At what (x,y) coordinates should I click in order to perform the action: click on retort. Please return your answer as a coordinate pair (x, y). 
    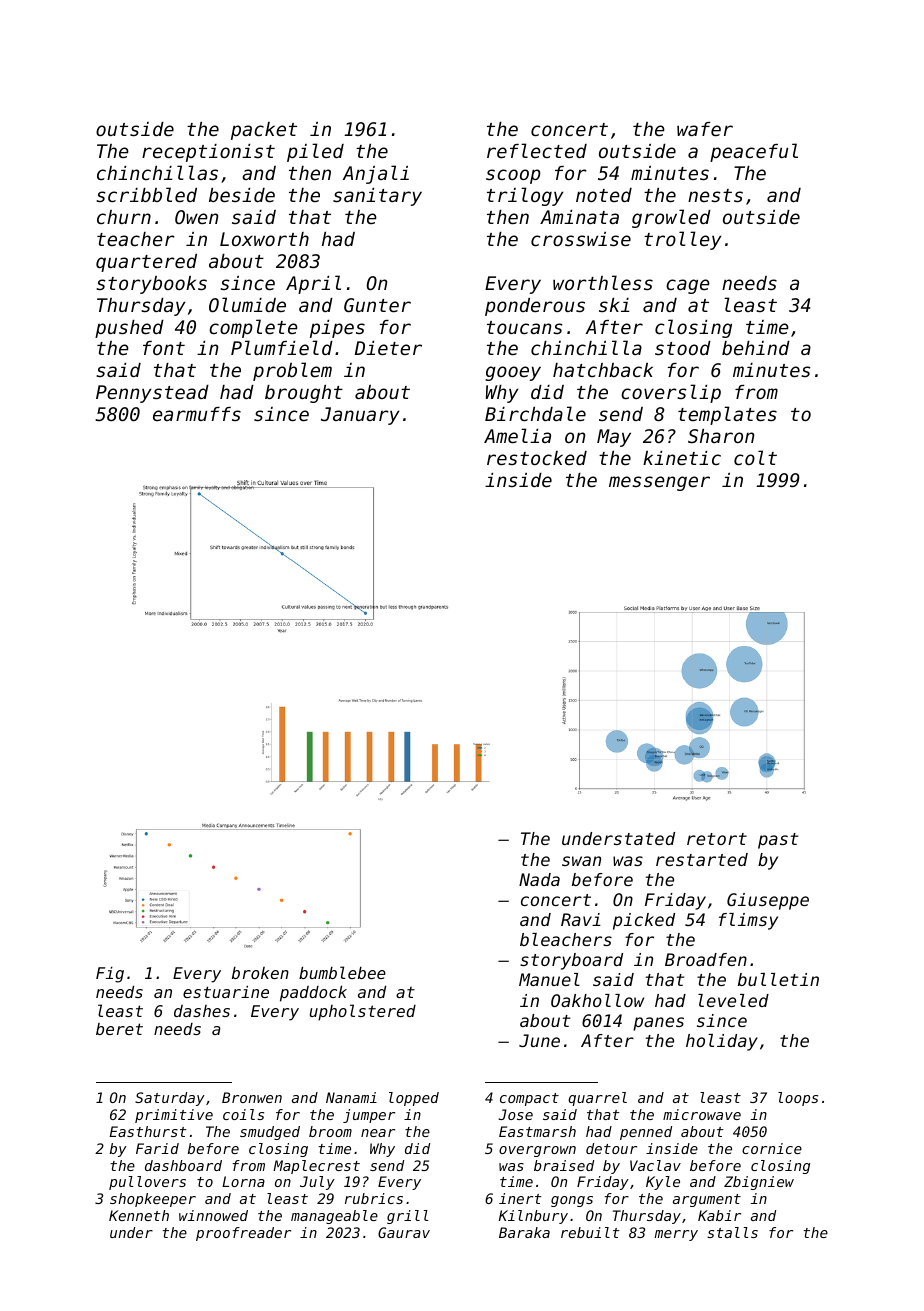
    Looking at the image, I should click on (717, 839).
